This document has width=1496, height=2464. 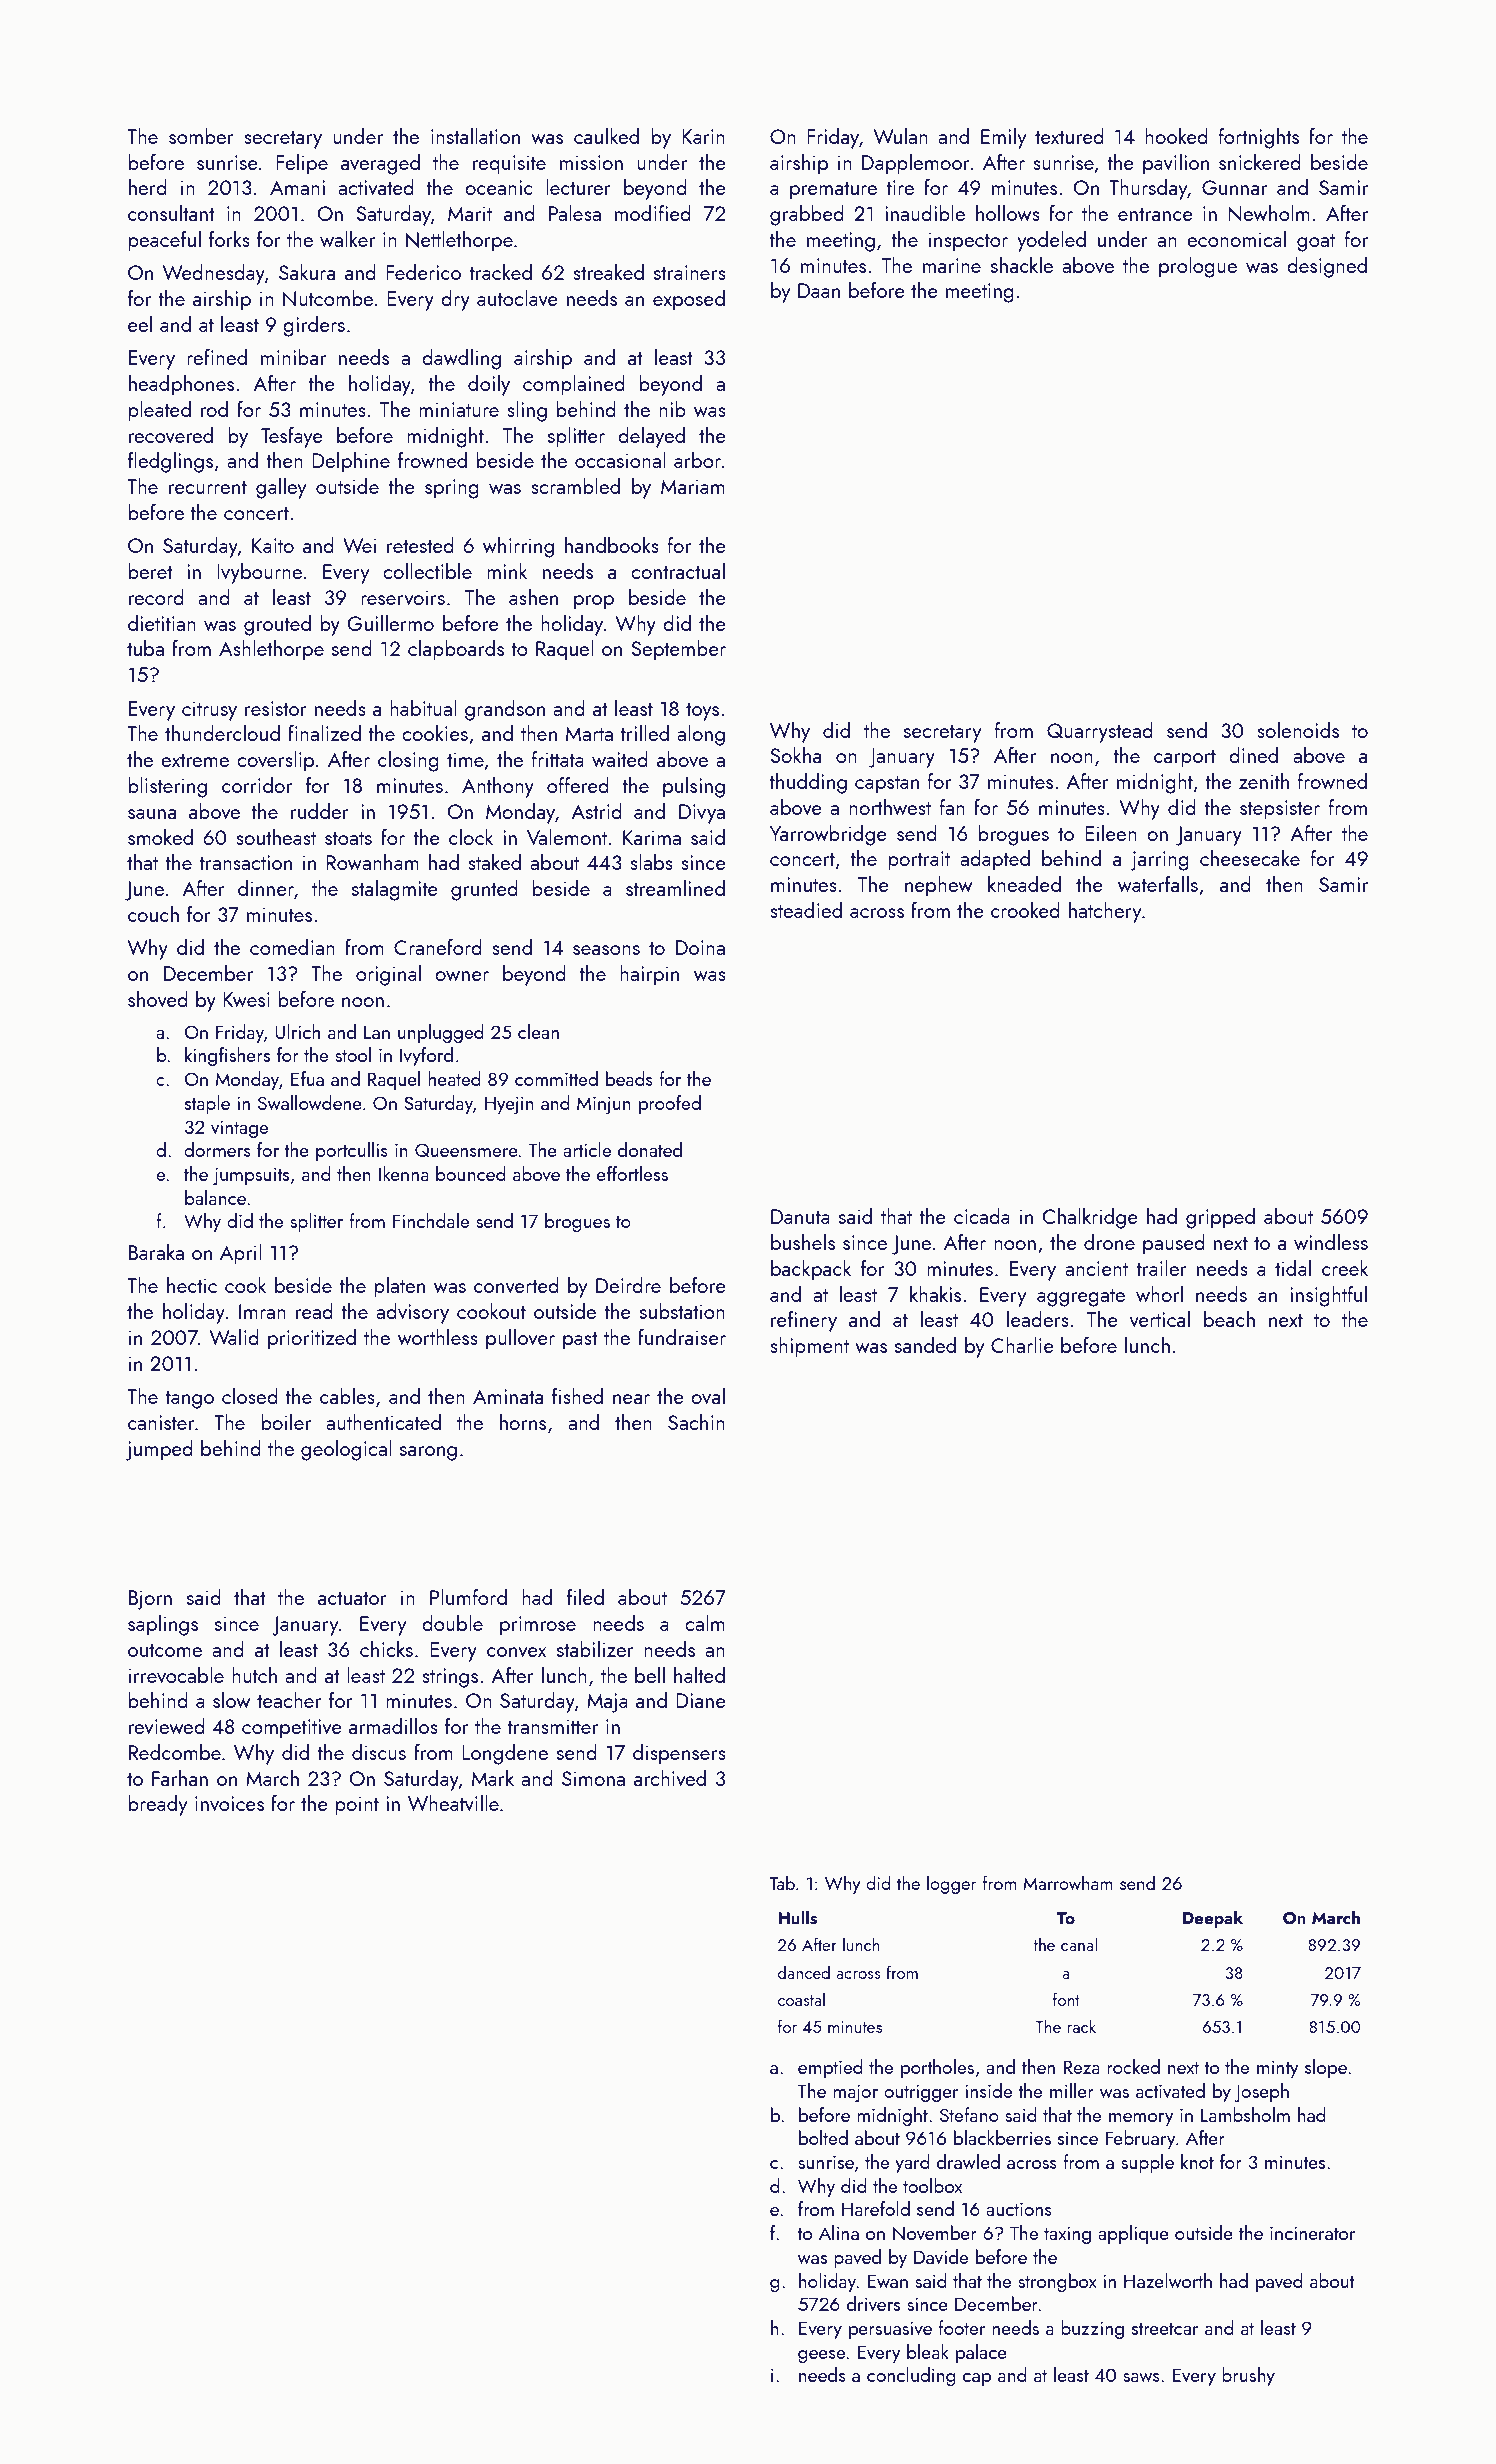 What do you see at coordinates (1213, 1919) in the document?
I see `Deepak` at bounding box center [1213, 1919].
